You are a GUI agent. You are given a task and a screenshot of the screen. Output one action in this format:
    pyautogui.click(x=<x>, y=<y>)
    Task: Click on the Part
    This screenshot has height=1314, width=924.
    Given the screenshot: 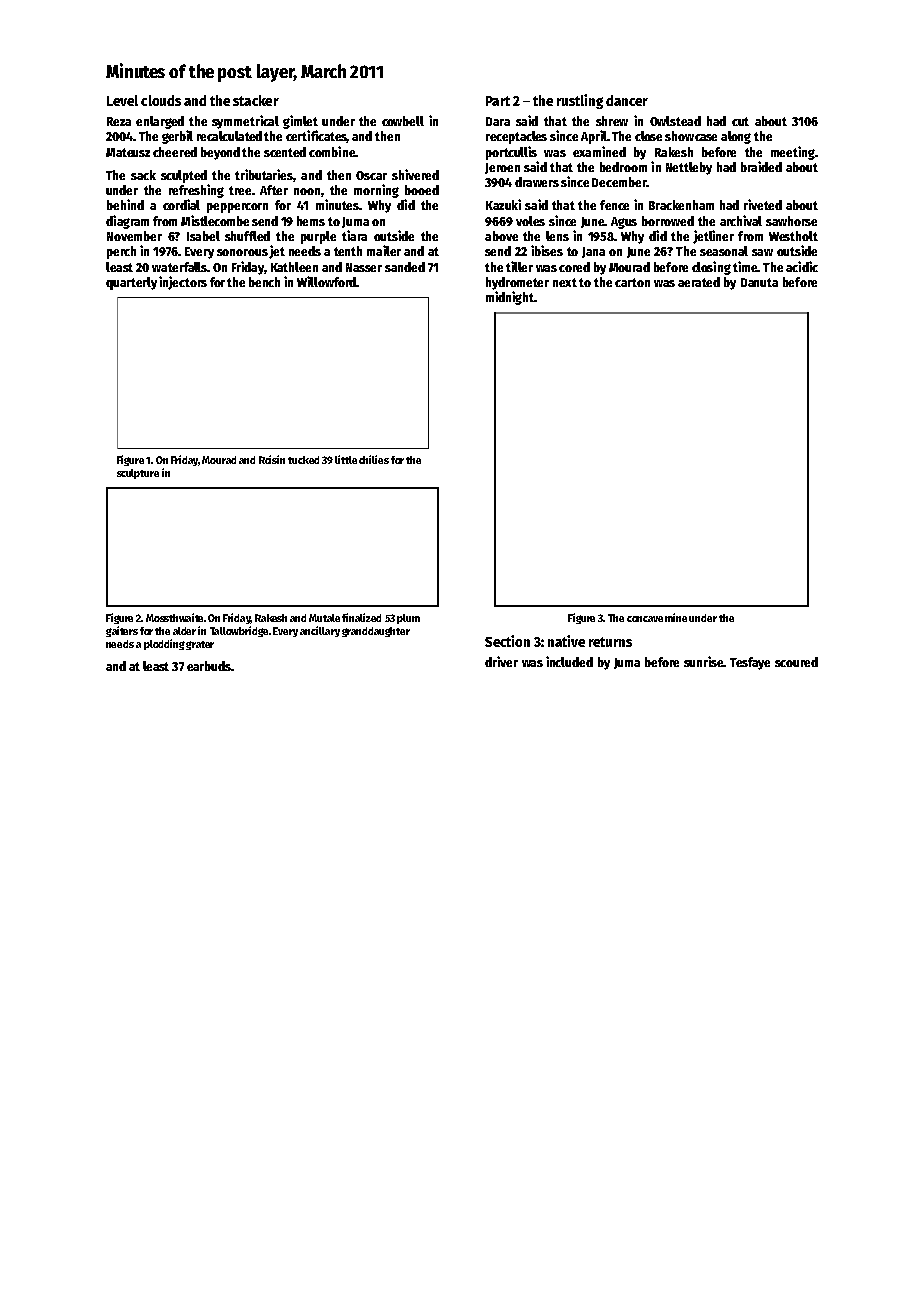 What is the action you would take?
    pyautogui.click(x=498, y=101)
